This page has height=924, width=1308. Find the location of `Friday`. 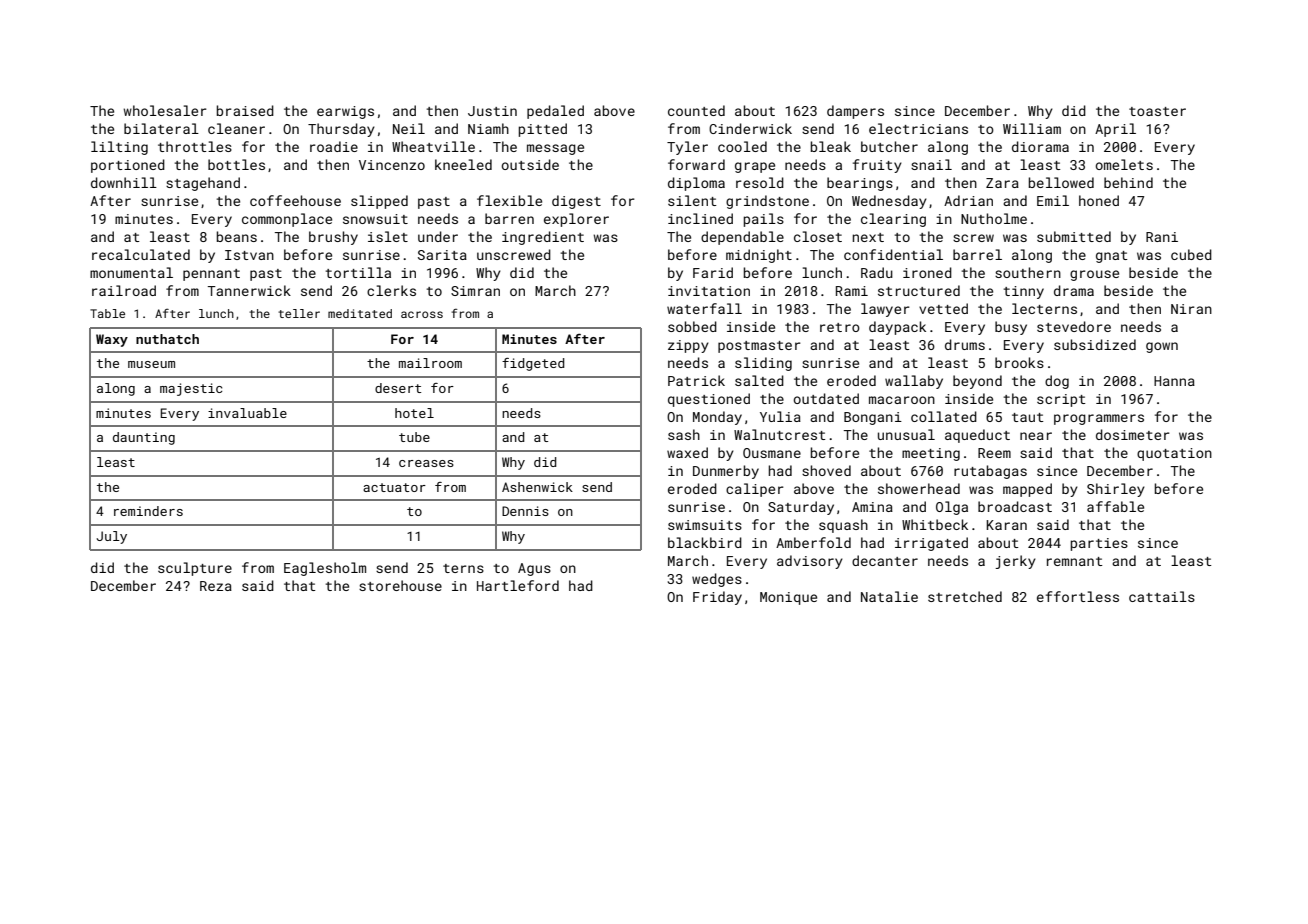

Friday is located at coordinates (717, 598).
